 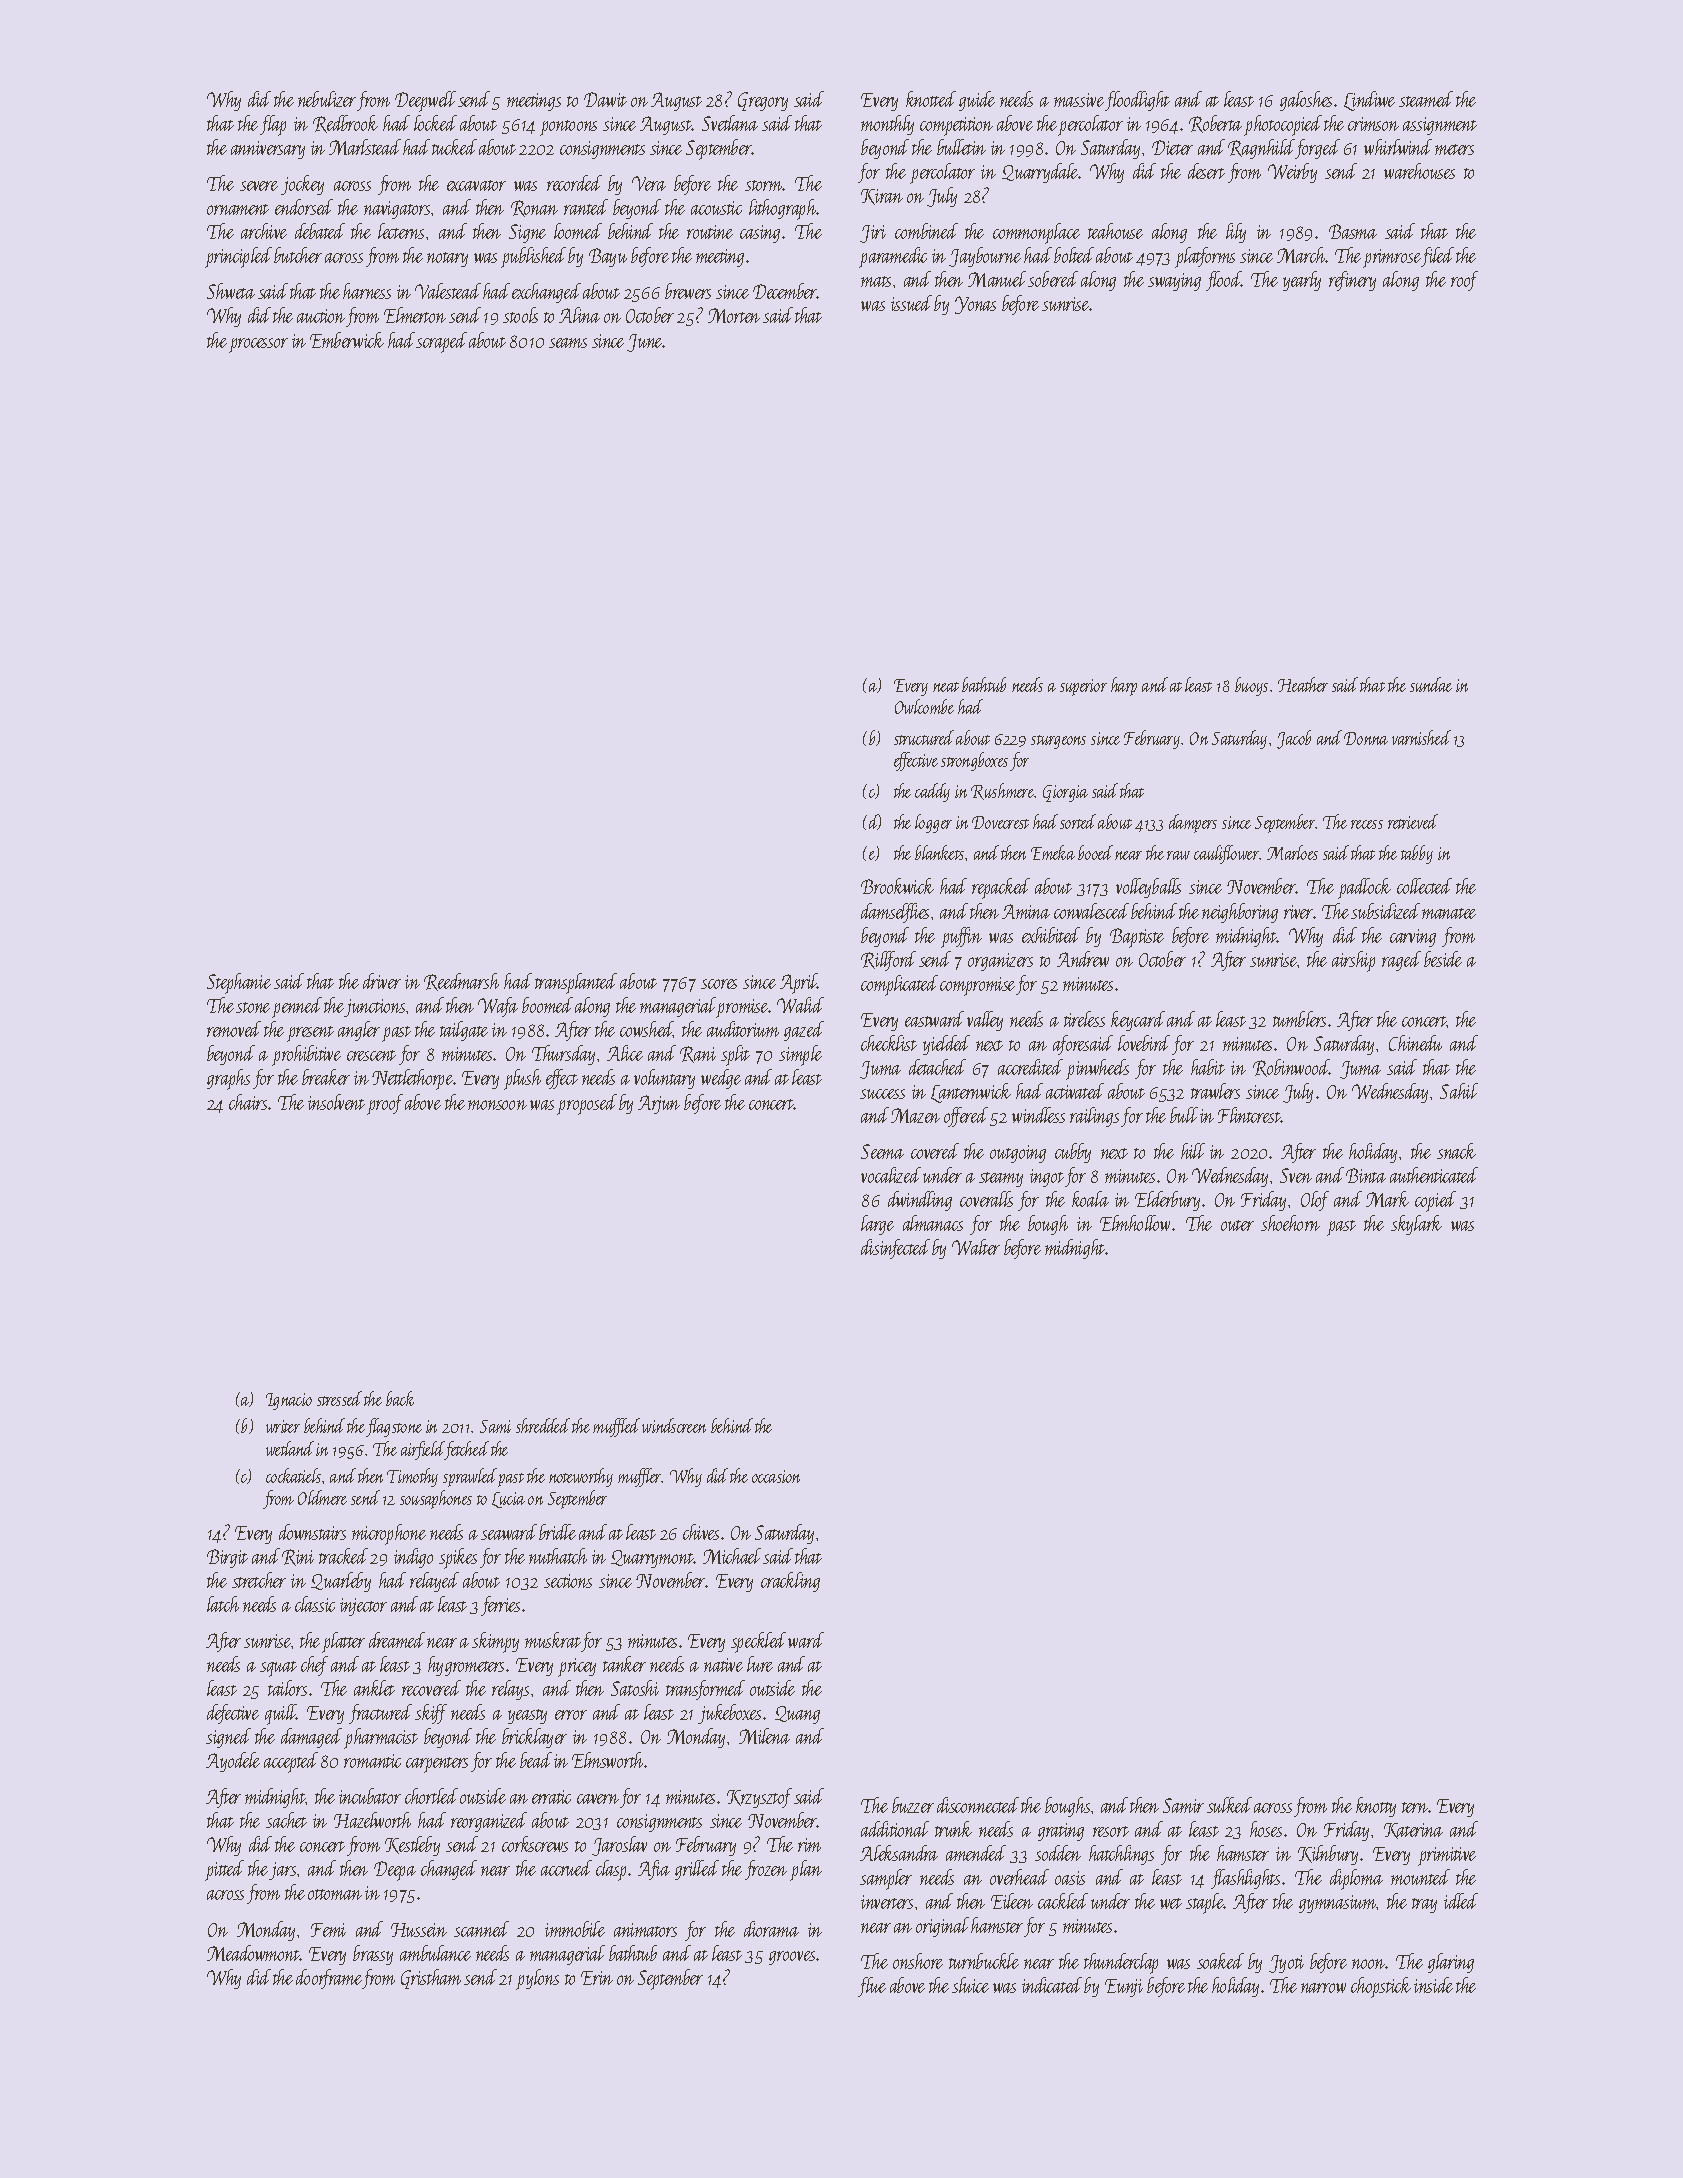 I want to click on volleyballs, so click(x=1148, y=888).
